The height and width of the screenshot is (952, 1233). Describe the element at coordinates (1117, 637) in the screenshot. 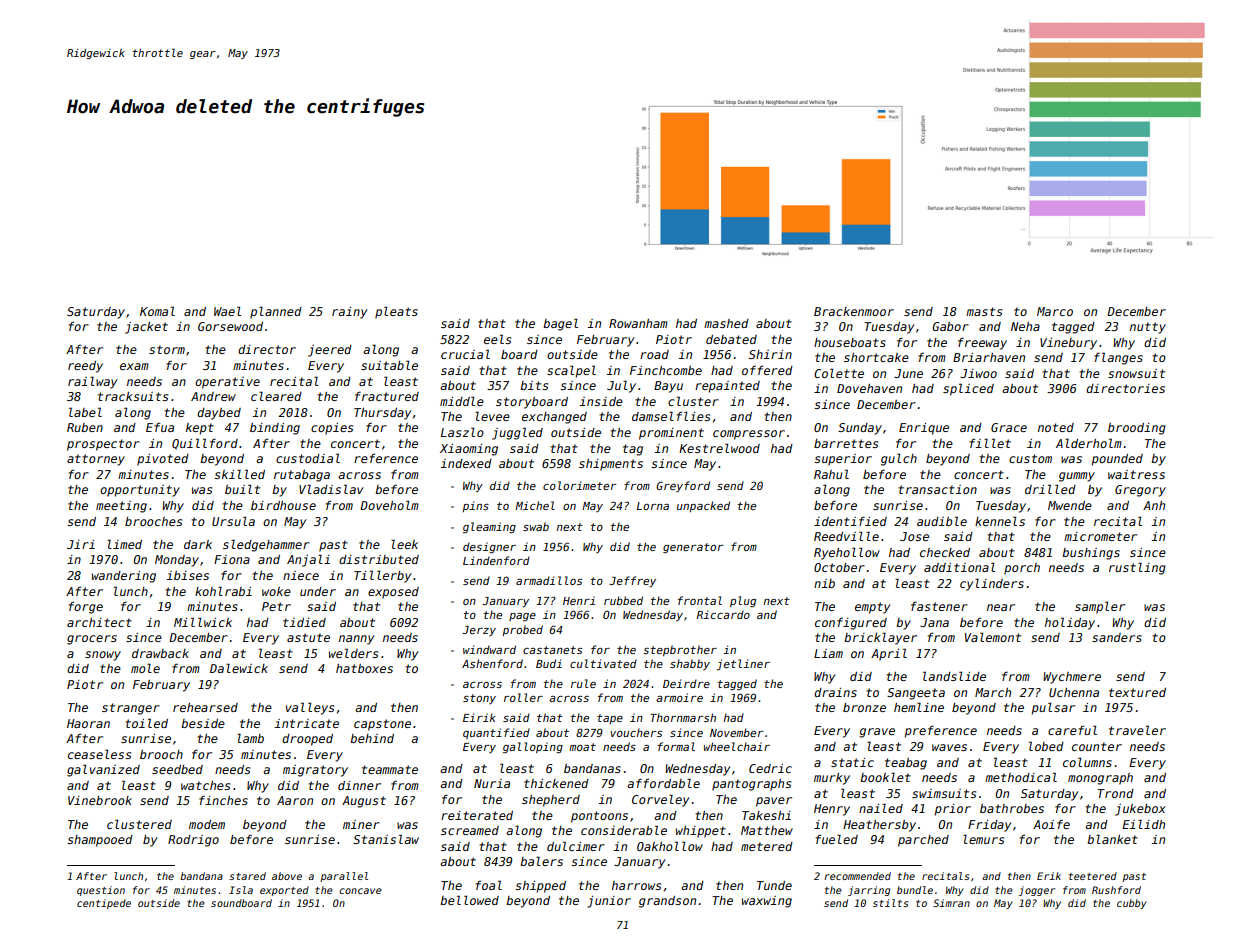

I see `sanders` at that location.
